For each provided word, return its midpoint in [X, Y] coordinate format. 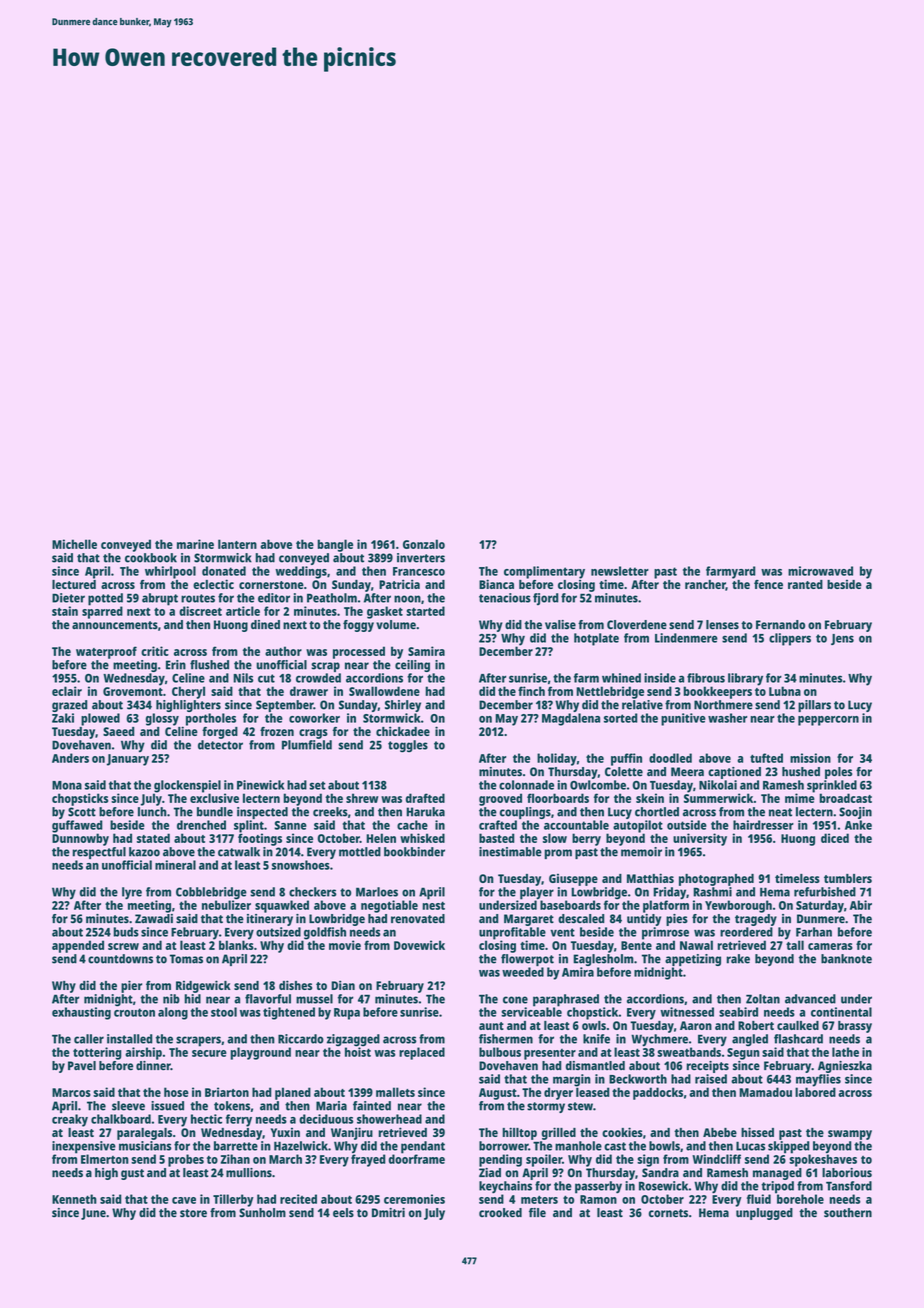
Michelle [74, 544]
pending [500, 1160]
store [193, 1213]
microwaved [820, 571]
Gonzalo [424, 544]
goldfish [325, 933]
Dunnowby [80, 839]
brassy [855, 1027]
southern [848, 1213]
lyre [132, 893]
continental [841, 1012]
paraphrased [566, 1000]
